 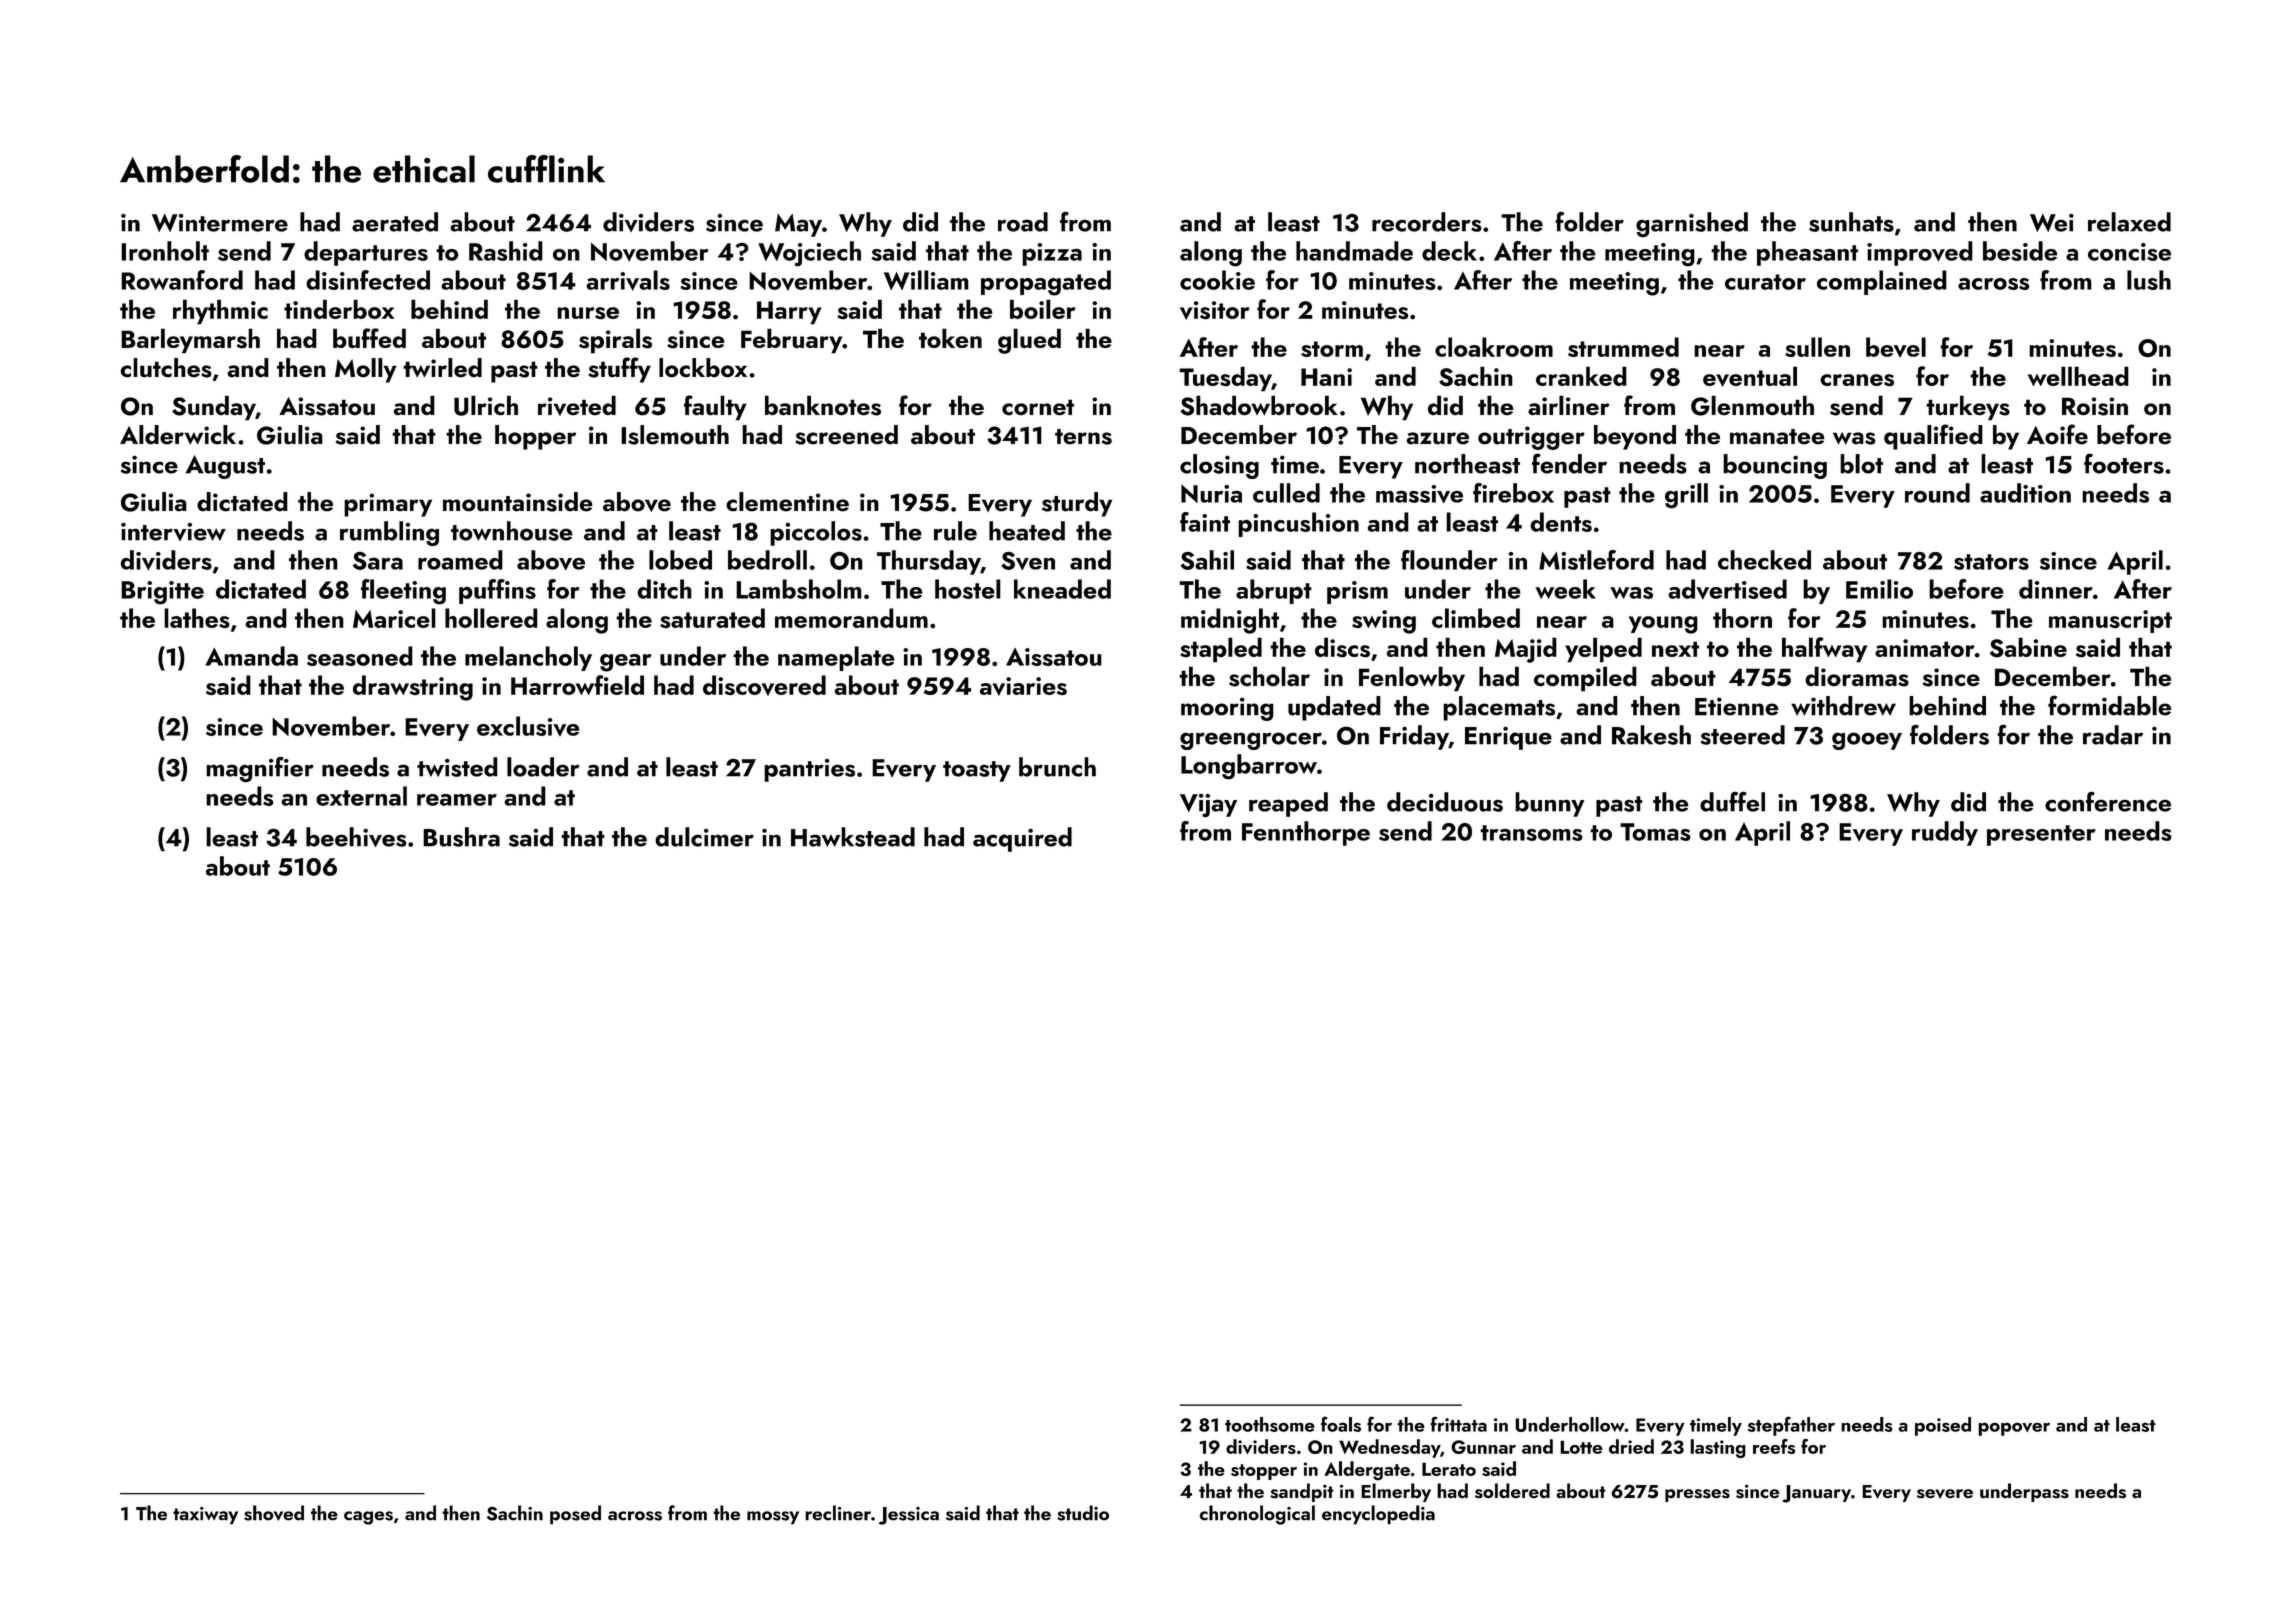 I want to click on northeast, so click(x=1467, y=464).
